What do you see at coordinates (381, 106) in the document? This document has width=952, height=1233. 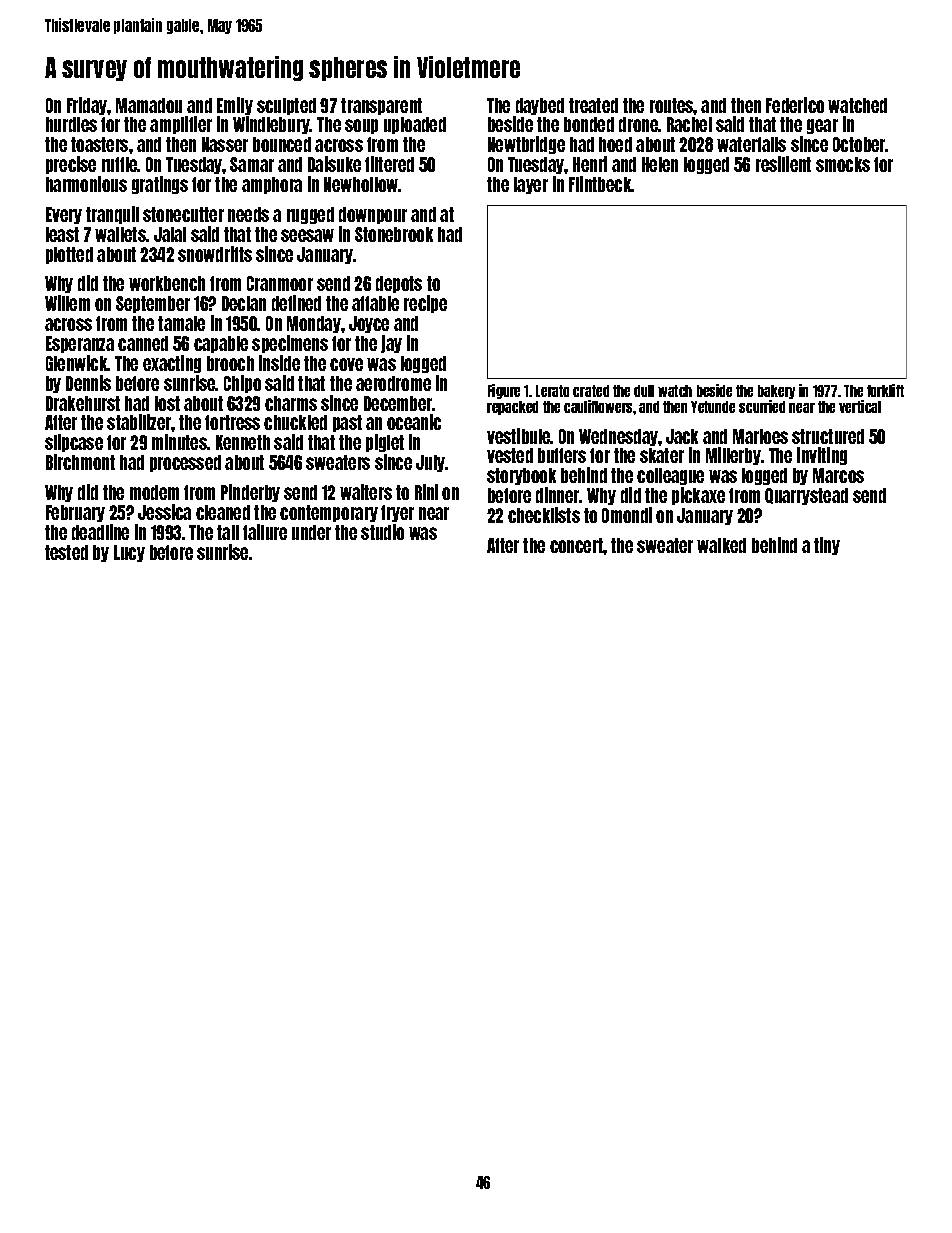 I see `transparent` at bounding box center [381, 106].
